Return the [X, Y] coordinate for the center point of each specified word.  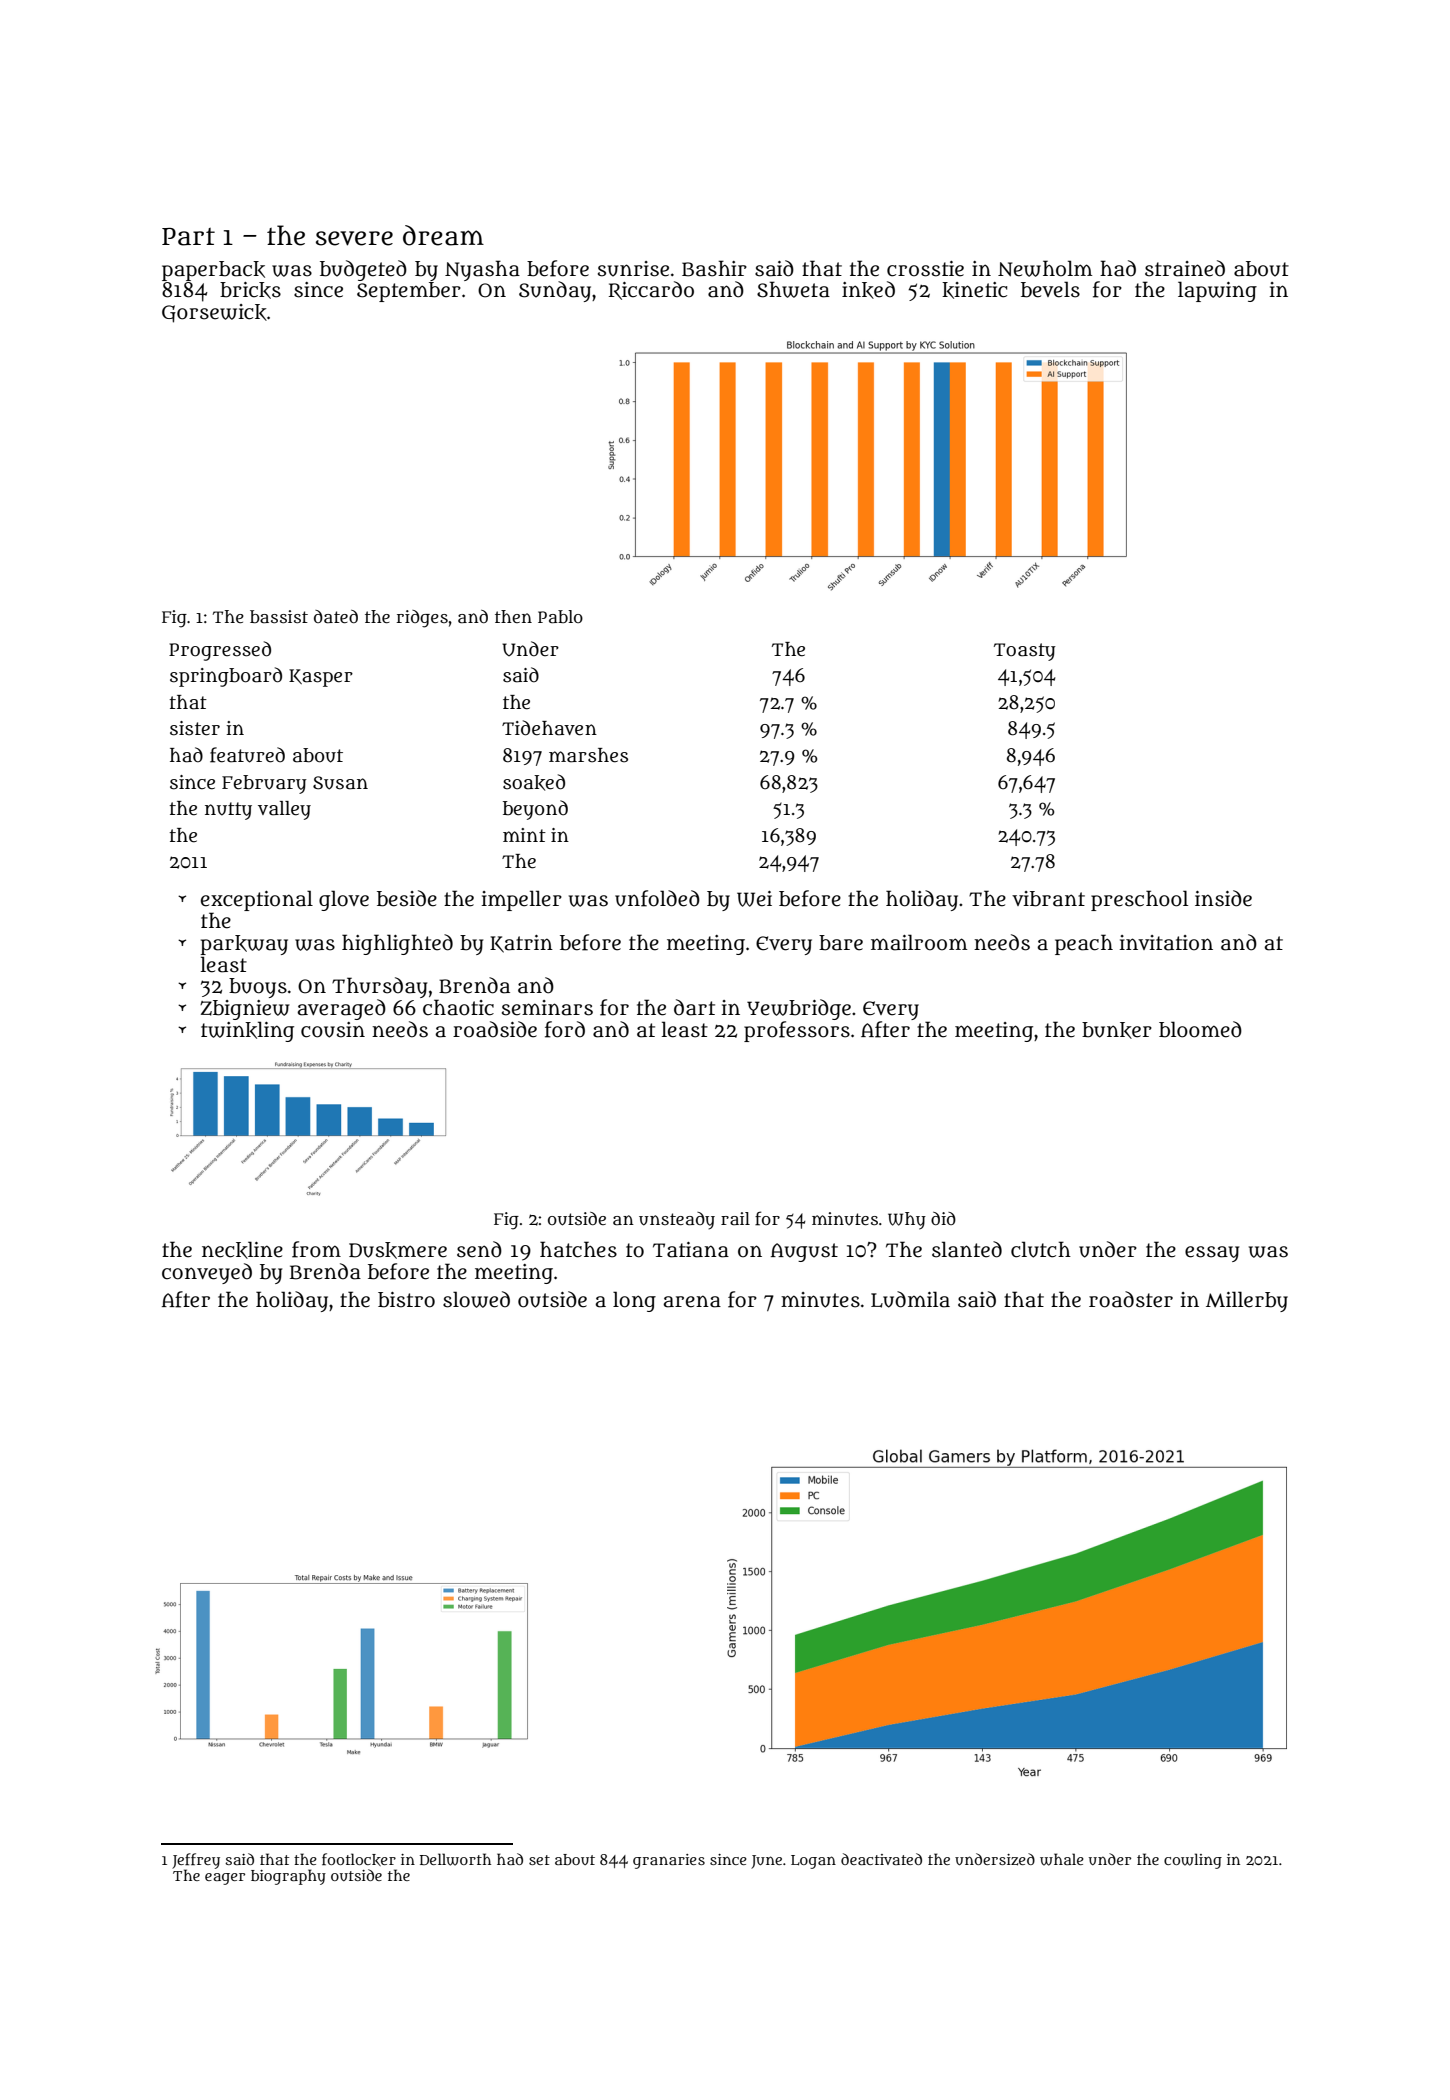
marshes [588, 755]
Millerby [1247, 1301]
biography [288, 1877]
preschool [1139, 900]
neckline [242, 1250]
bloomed [1200, 1029]
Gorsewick [214, 313]
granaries [669, 1861]
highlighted [397, 944]
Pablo [560, 616]
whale [1062, 1859]
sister [195, 728]
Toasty [1025, 652]
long [634, 1301]
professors [797, 1031]
